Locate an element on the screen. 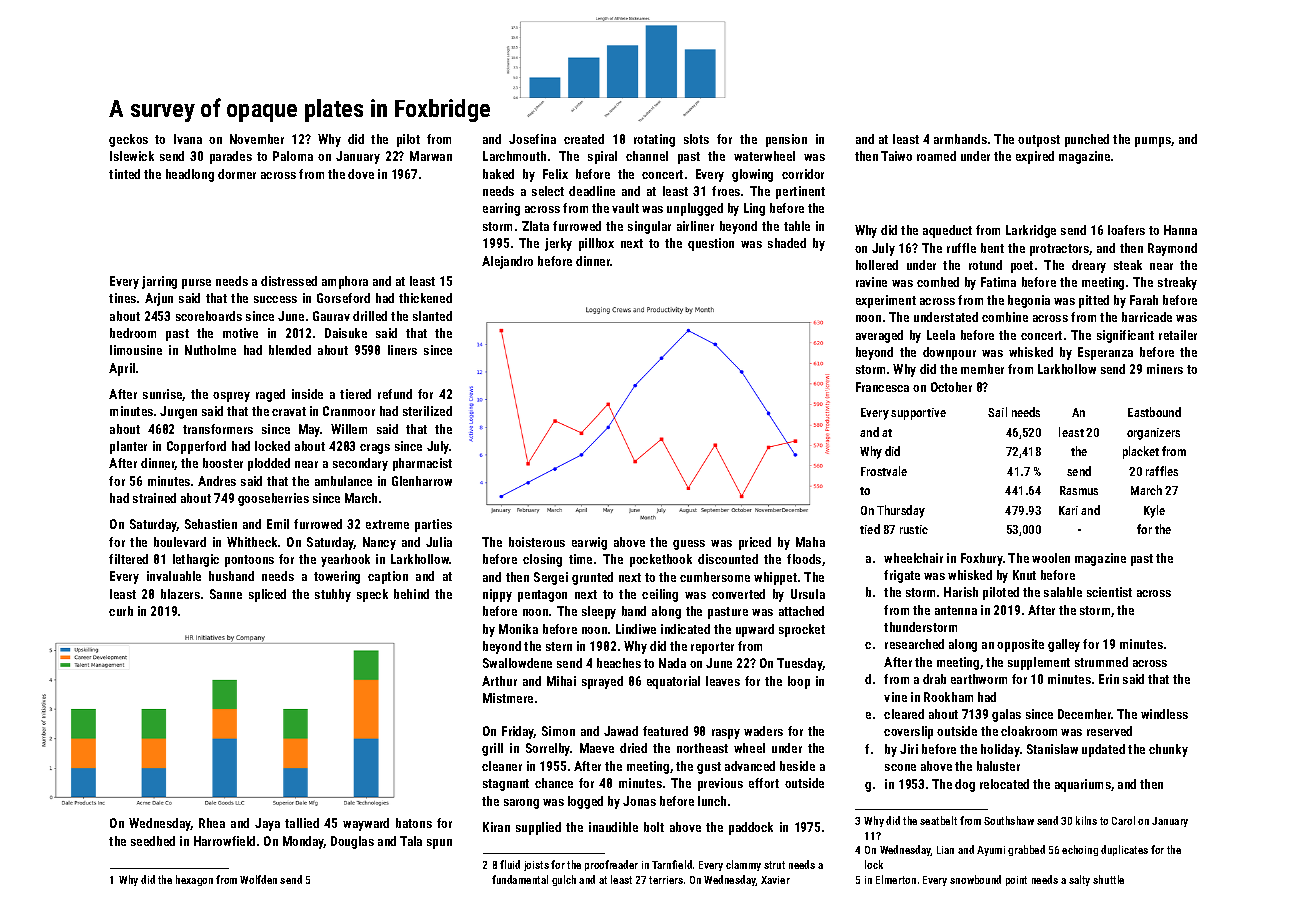  hexagon is located at coordinates (194, 880).
